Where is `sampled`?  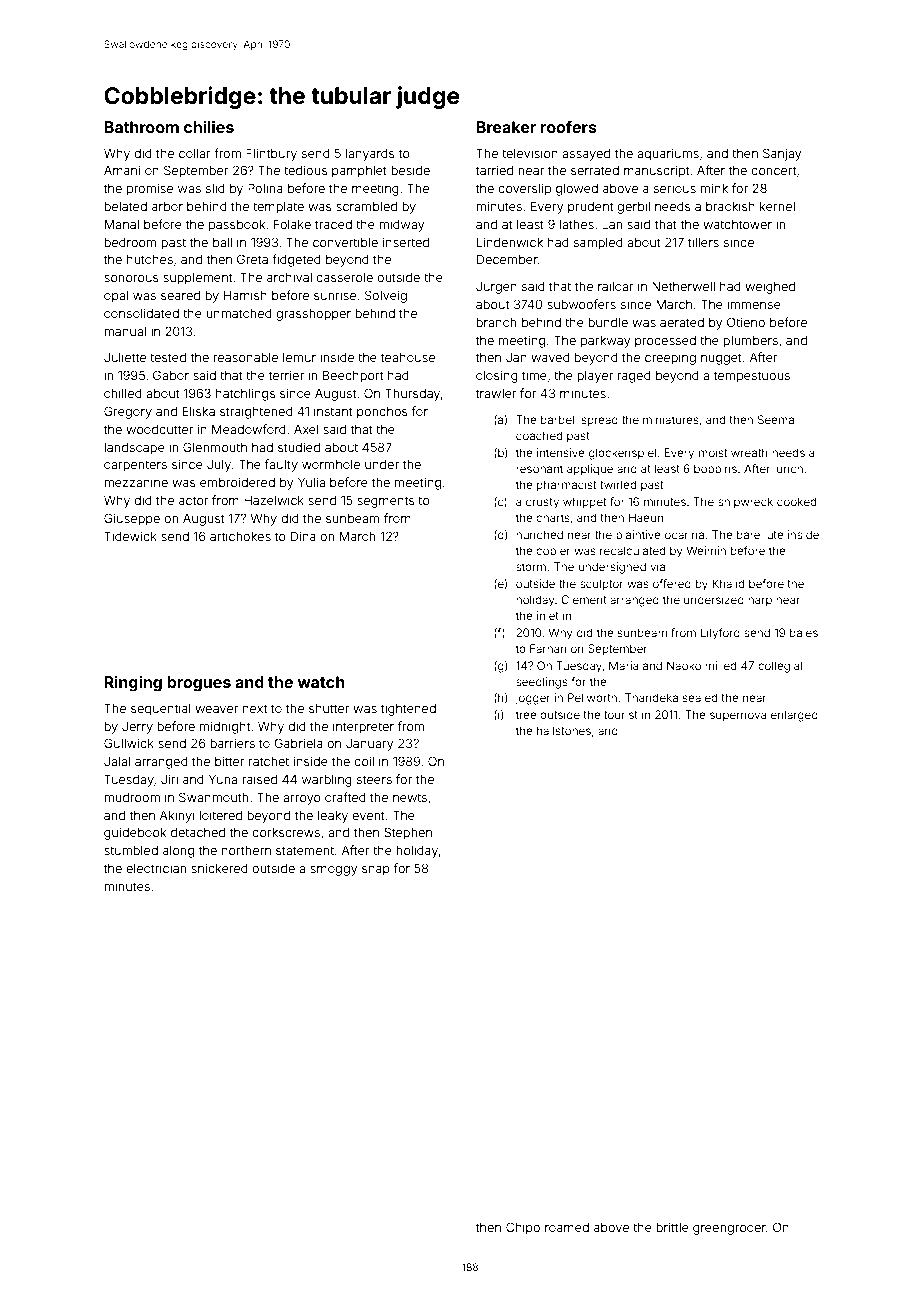 sampled is located at coordinates (598, 244).
